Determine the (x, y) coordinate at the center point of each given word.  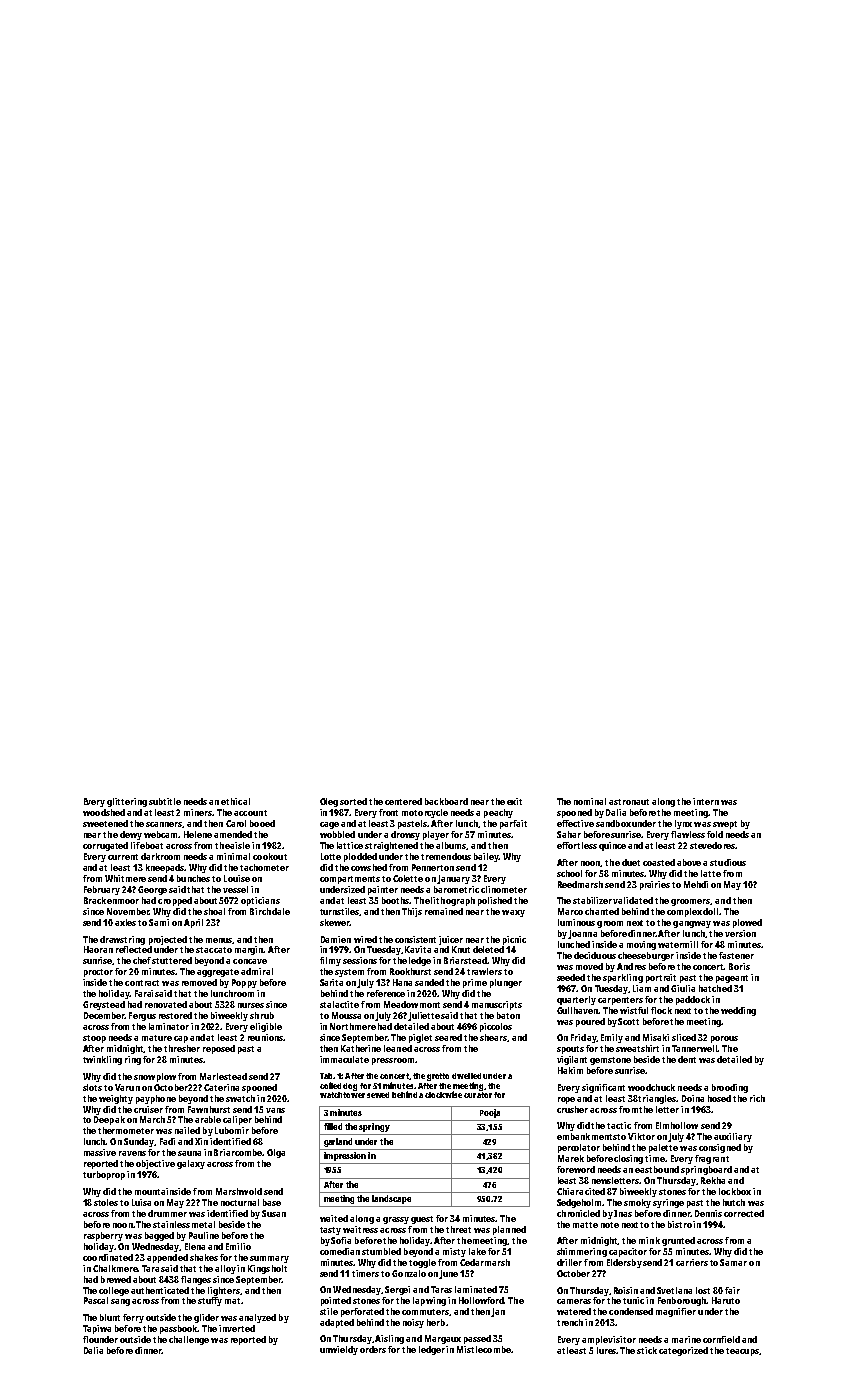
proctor (98, 973)
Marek (571, 1158)
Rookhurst (410, 971)
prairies (655, 885)
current (123, 857)
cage (329, 825)
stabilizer (592, 900)
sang (120, 1302)
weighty (116, 1099)
